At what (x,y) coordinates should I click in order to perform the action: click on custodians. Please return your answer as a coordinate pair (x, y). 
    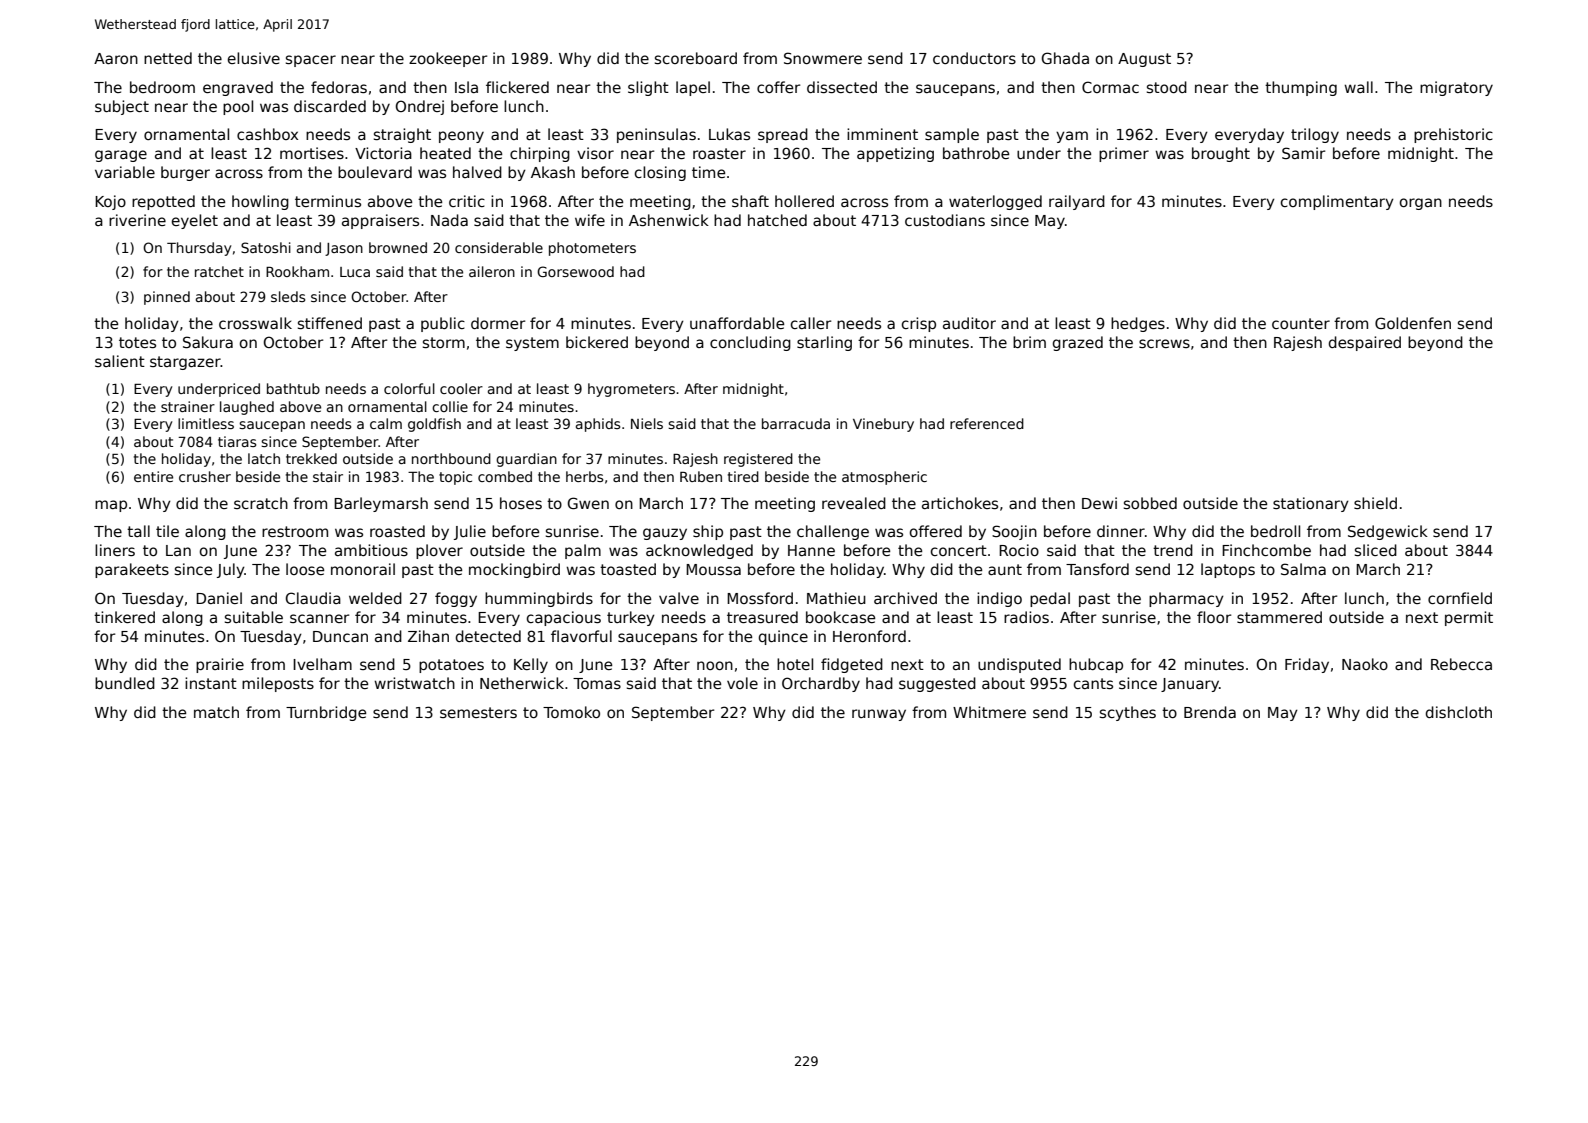
    Looking at the image, I should click on (945, 220).
